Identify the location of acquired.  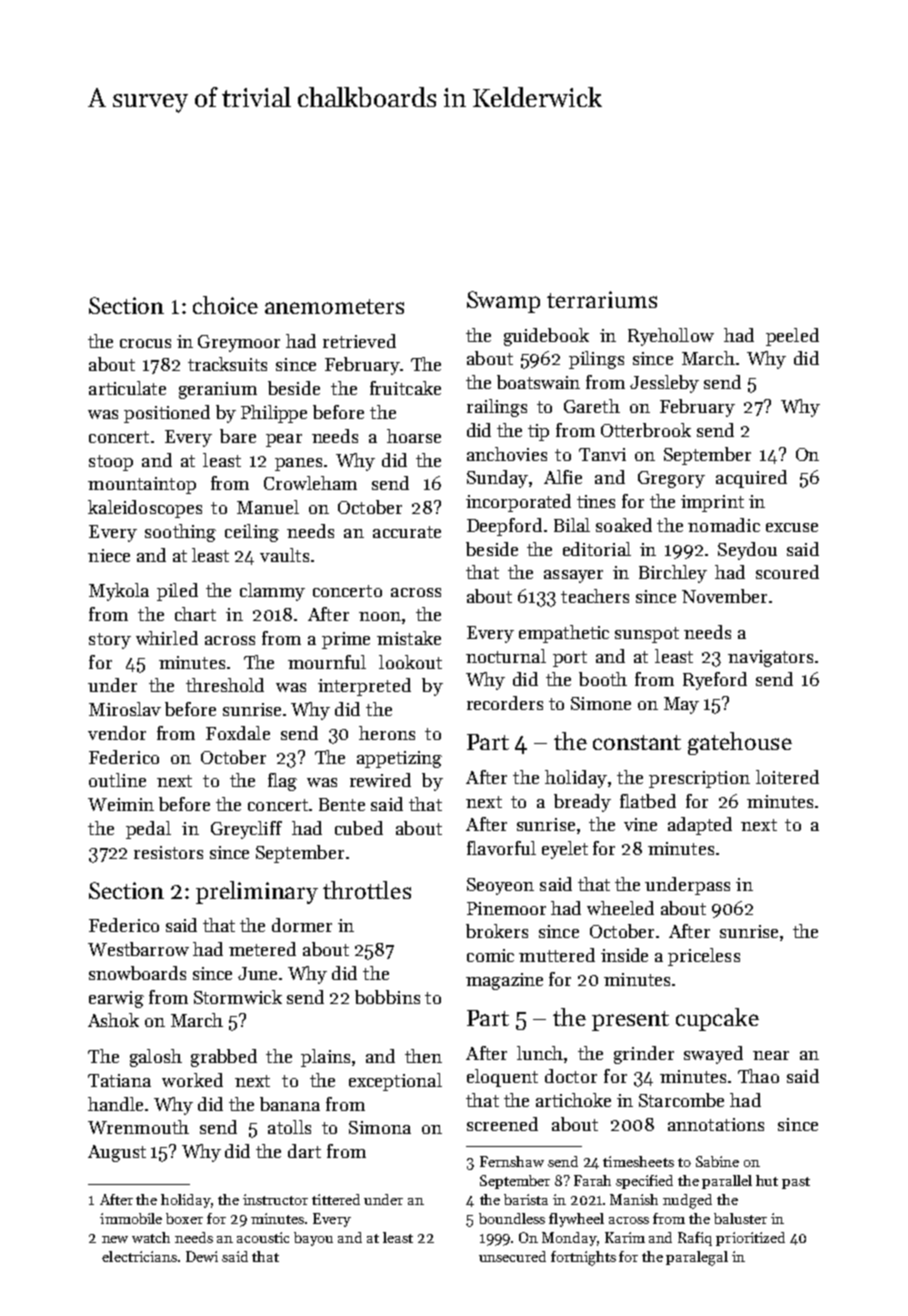
(751, 479).
